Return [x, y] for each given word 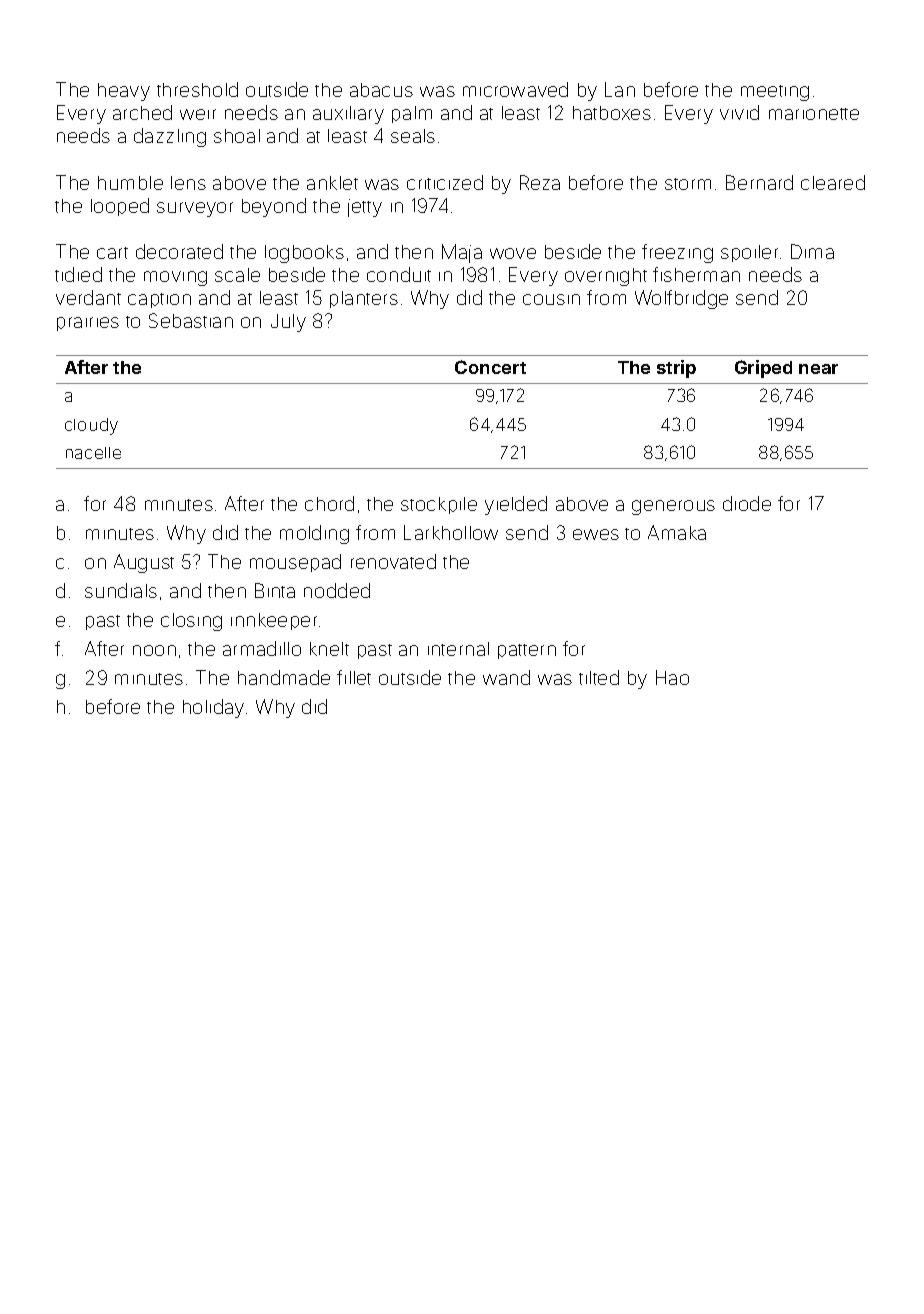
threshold [197, 89]
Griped [763, 369]
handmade [284, 677]
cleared [833, 182]
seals [413, 136]
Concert [490, 367]
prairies [88, 324]
